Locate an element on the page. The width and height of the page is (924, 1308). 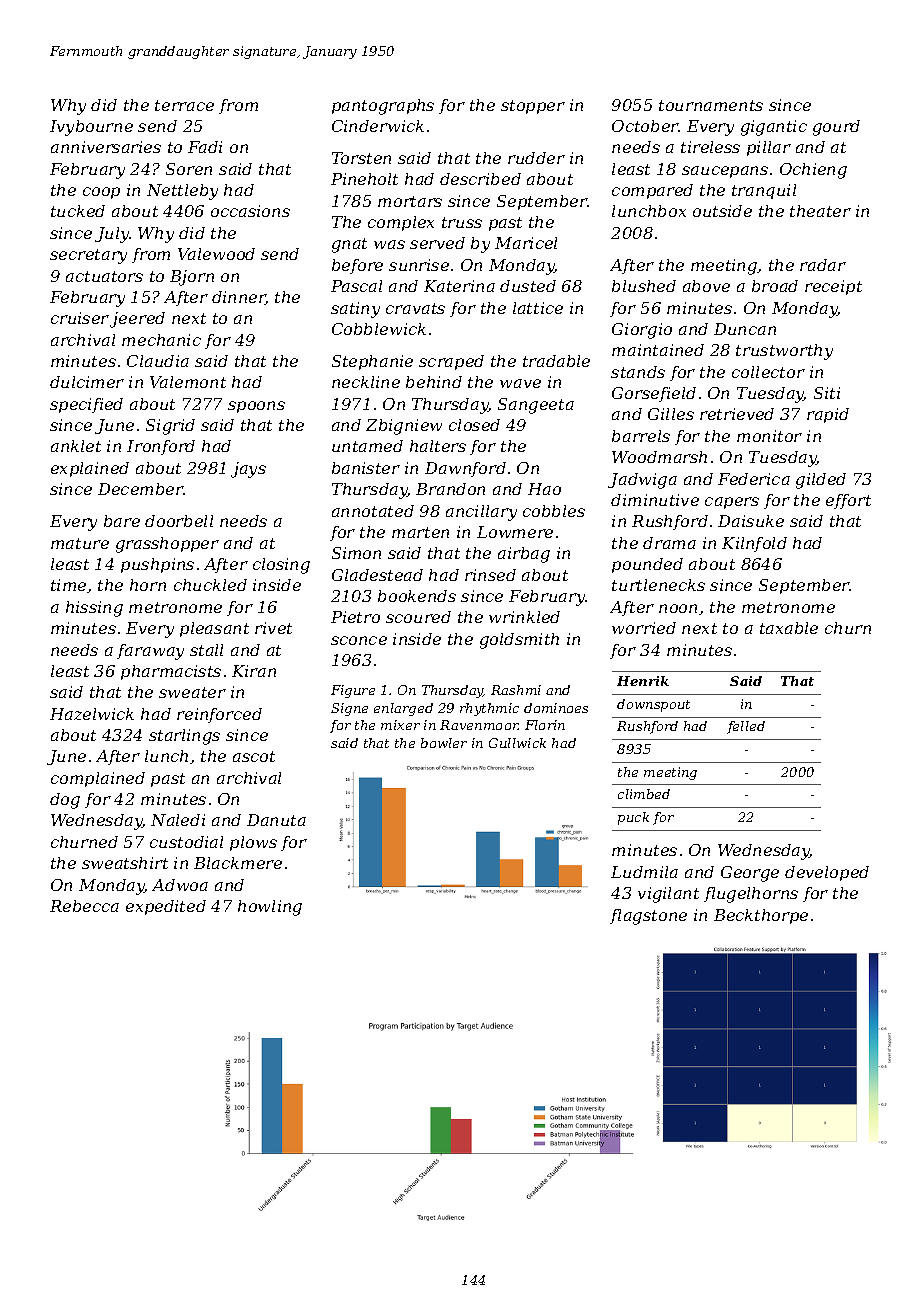
gilded is located at coordinates (821, 481).
